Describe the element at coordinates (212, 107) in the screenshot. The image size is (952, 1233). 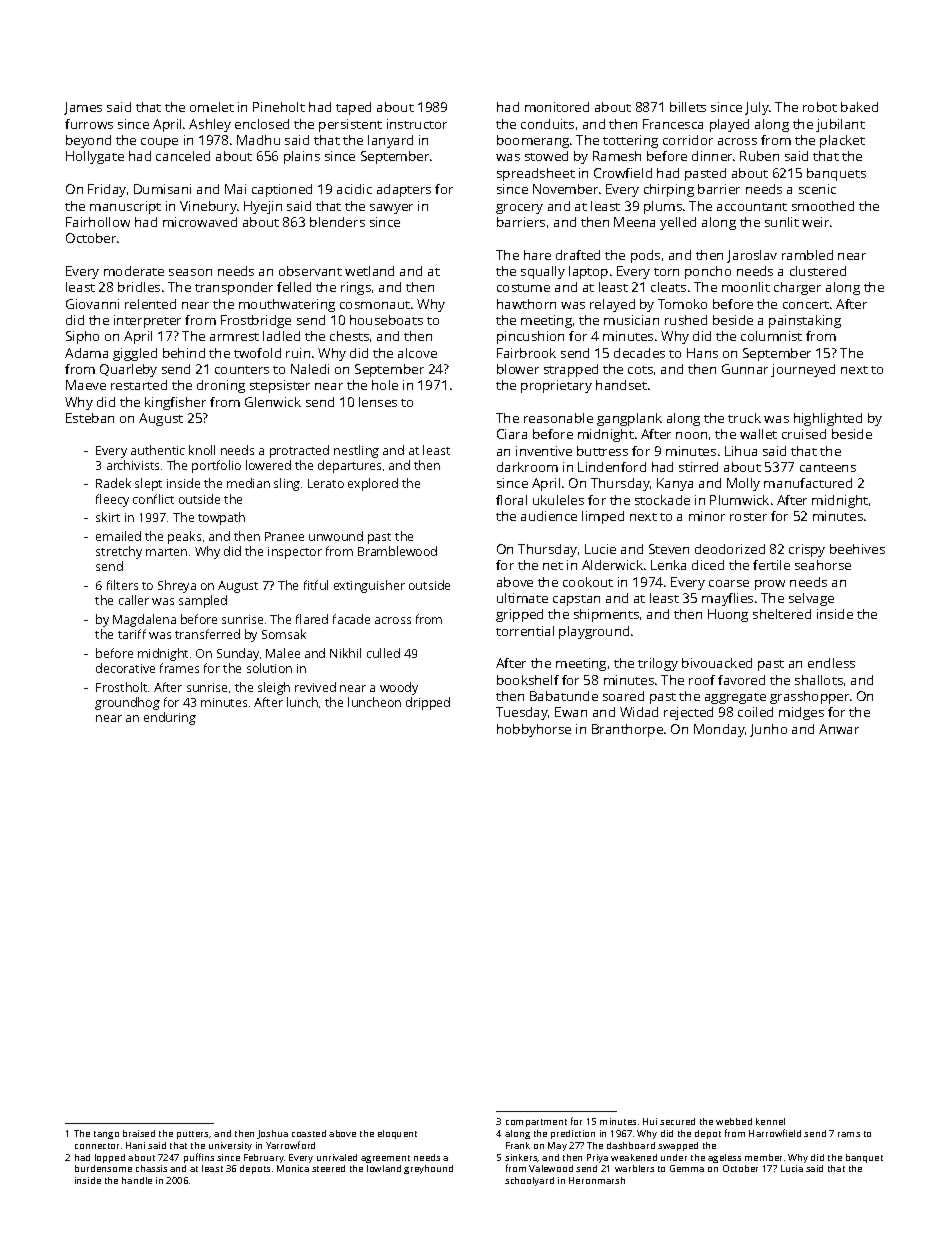
I see `omelet` at that location.
